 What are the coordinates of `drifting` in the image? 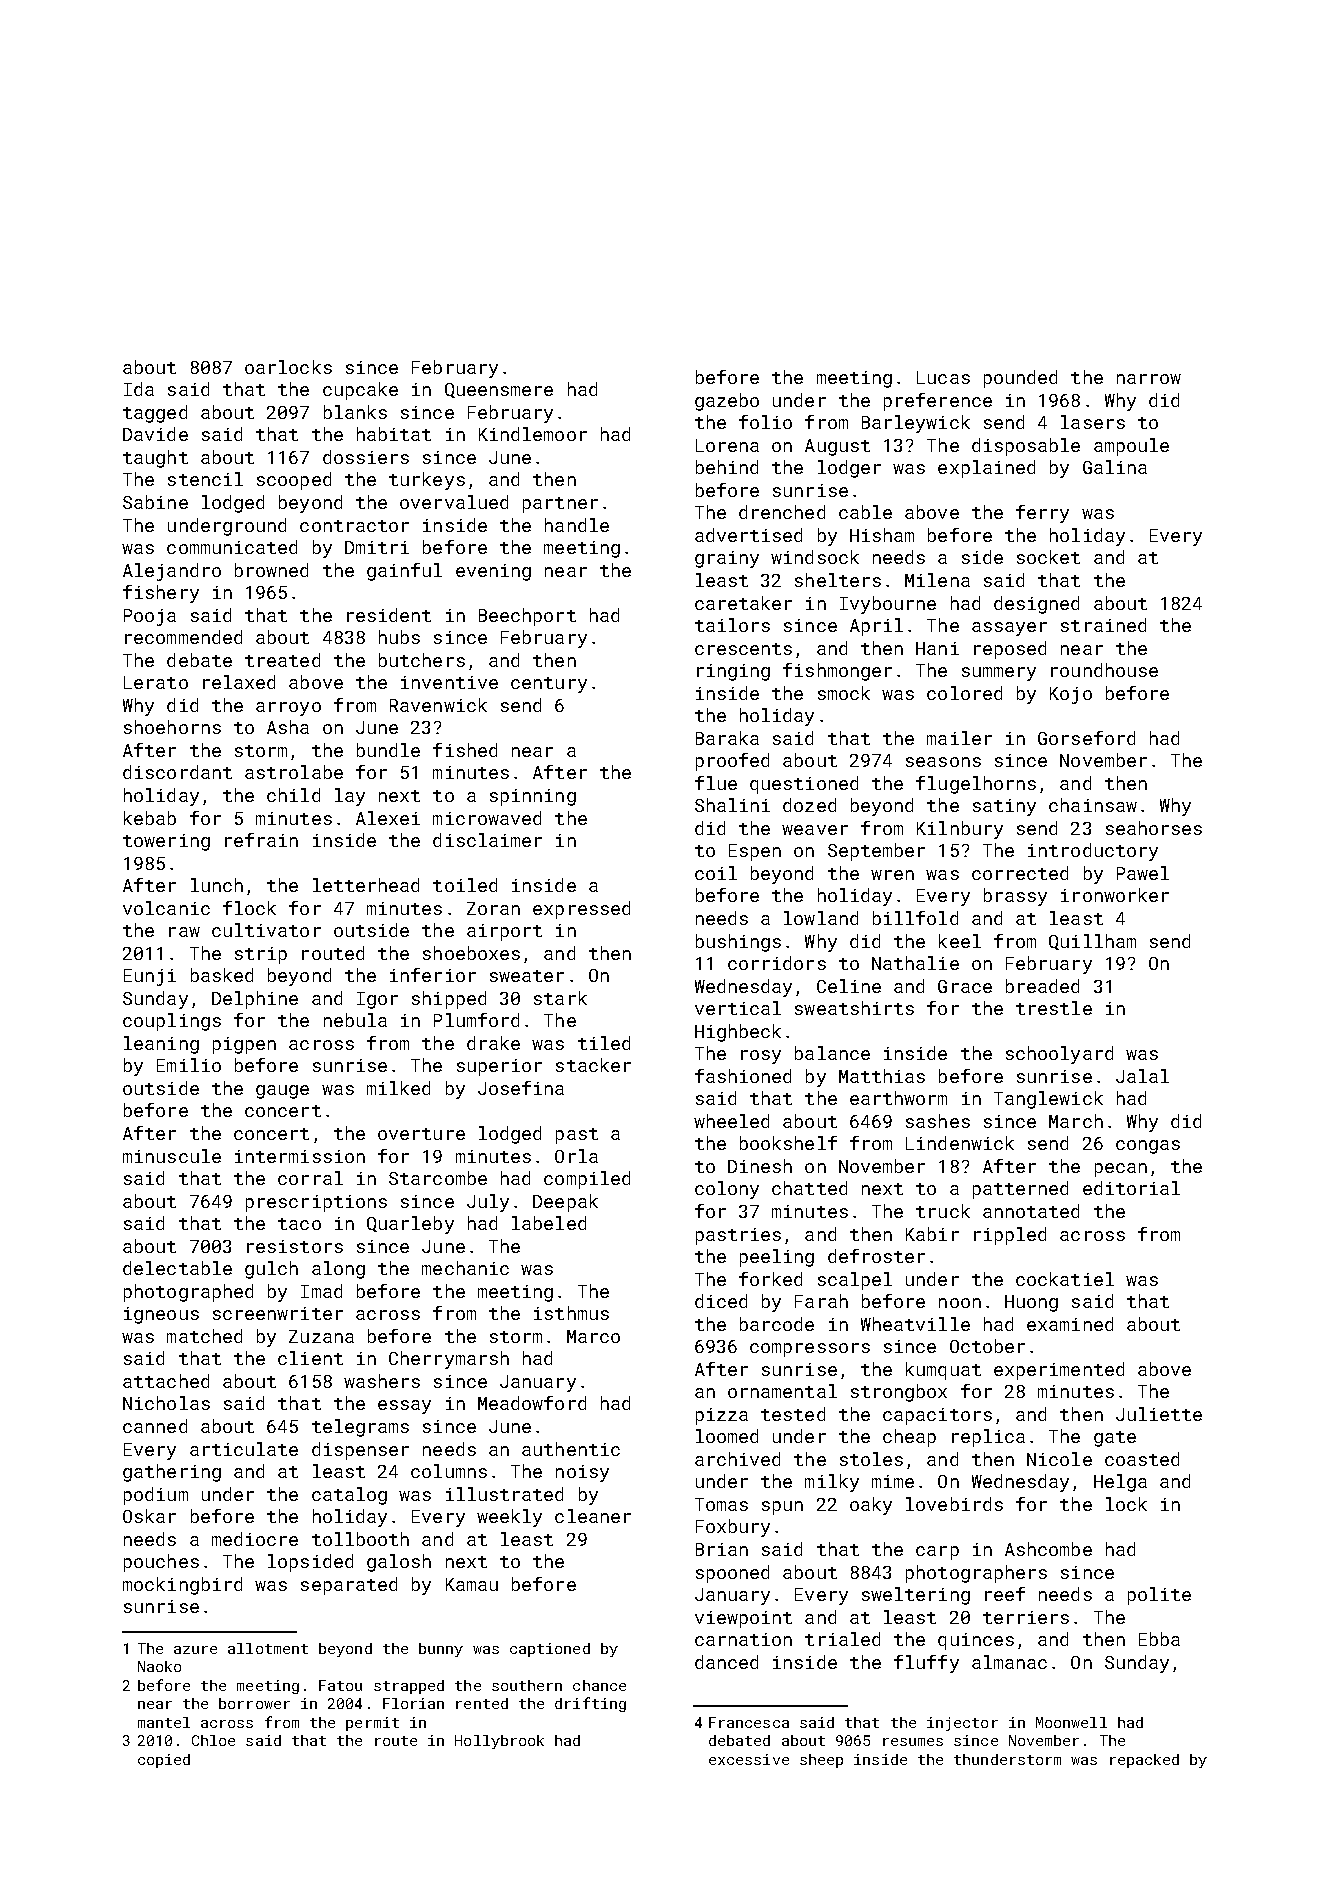 It's located at (590, 1704).
